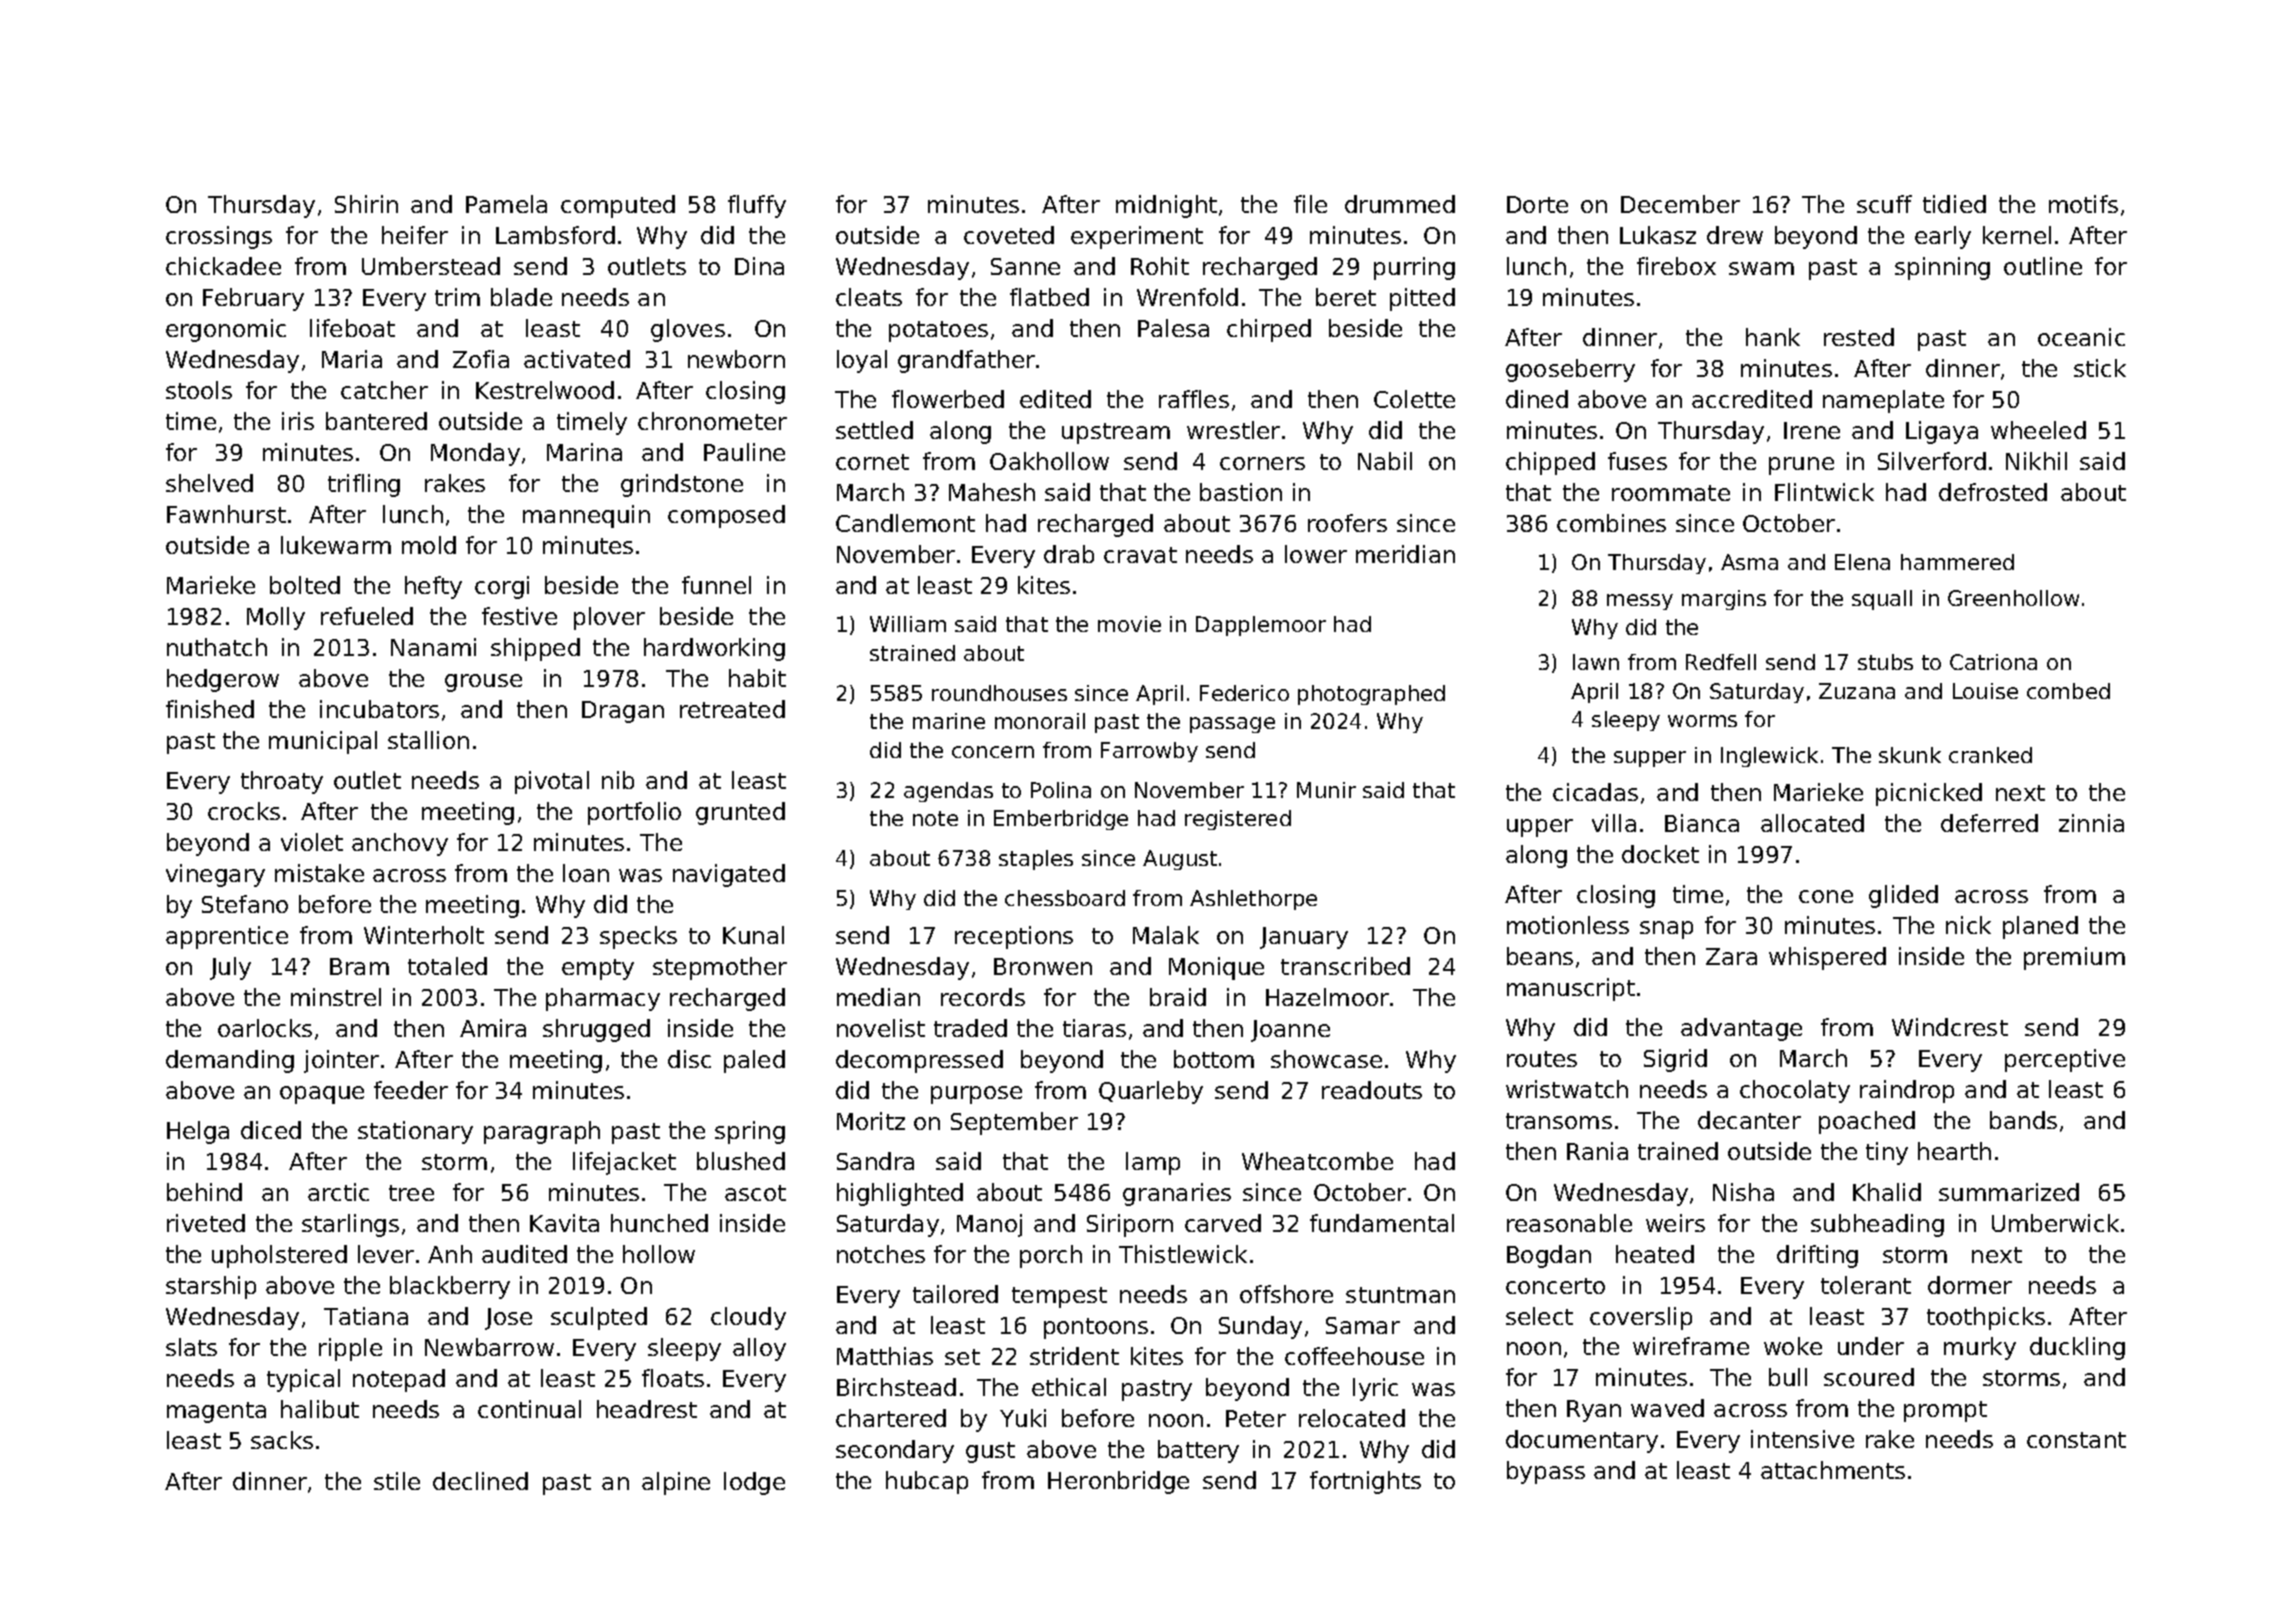 The width and height of the image is (2292, 1620). I want to click on stools, so click(199, 390).
